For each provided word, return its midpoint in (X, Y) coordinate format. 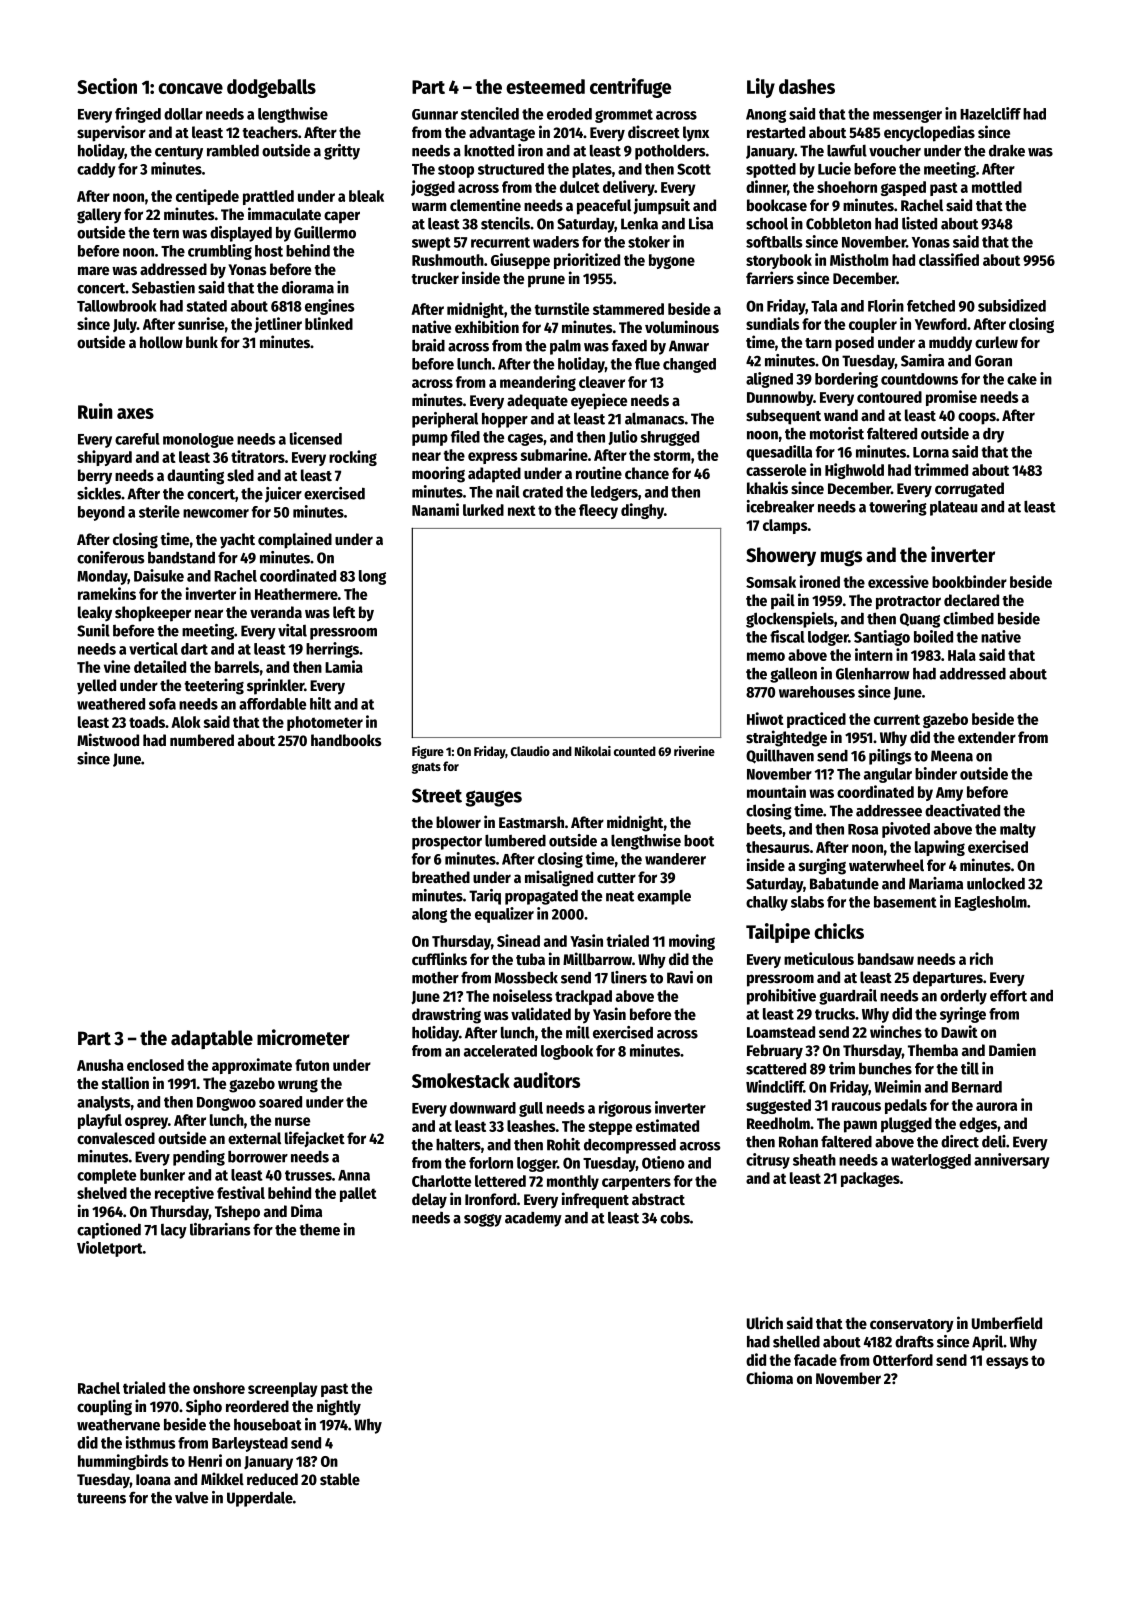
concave (190, 88)
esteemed (545, 86)
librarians (220, 1229)
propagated (541, 897)
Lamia (344, 666)
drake (1007, 150)
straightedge (786, 738)
